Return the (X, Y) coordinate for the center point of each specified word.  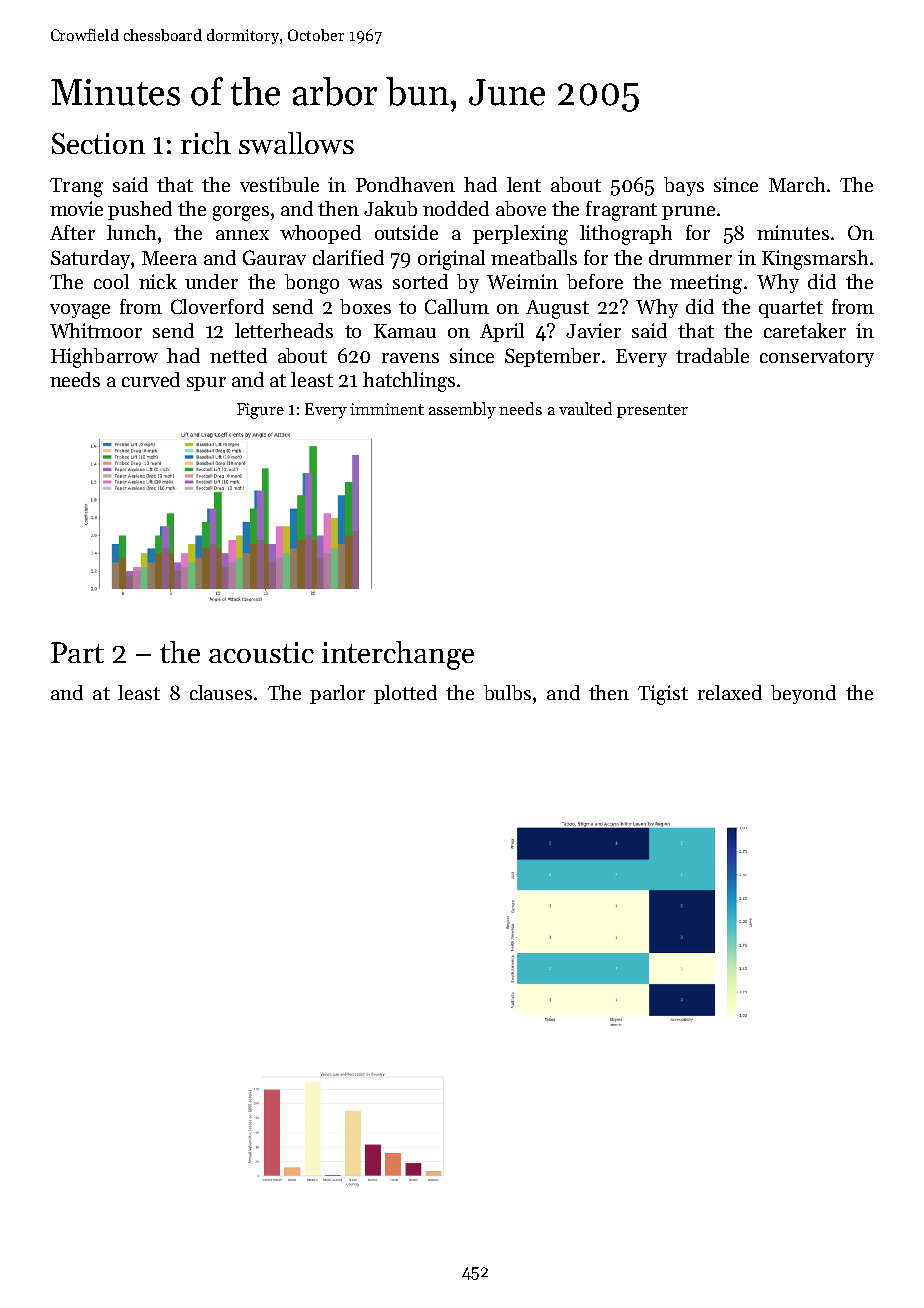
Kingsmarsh (815, 260)
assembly (462, 410)
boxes (365, 306)
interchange (398, 655)
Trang (76, 187)
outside (406, 232)
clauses (221, 692)
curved (151, 379)
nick (158, 281)
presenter (652, 411)
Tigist (663, 695)
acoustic (261, 652)
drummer (690, 257)
